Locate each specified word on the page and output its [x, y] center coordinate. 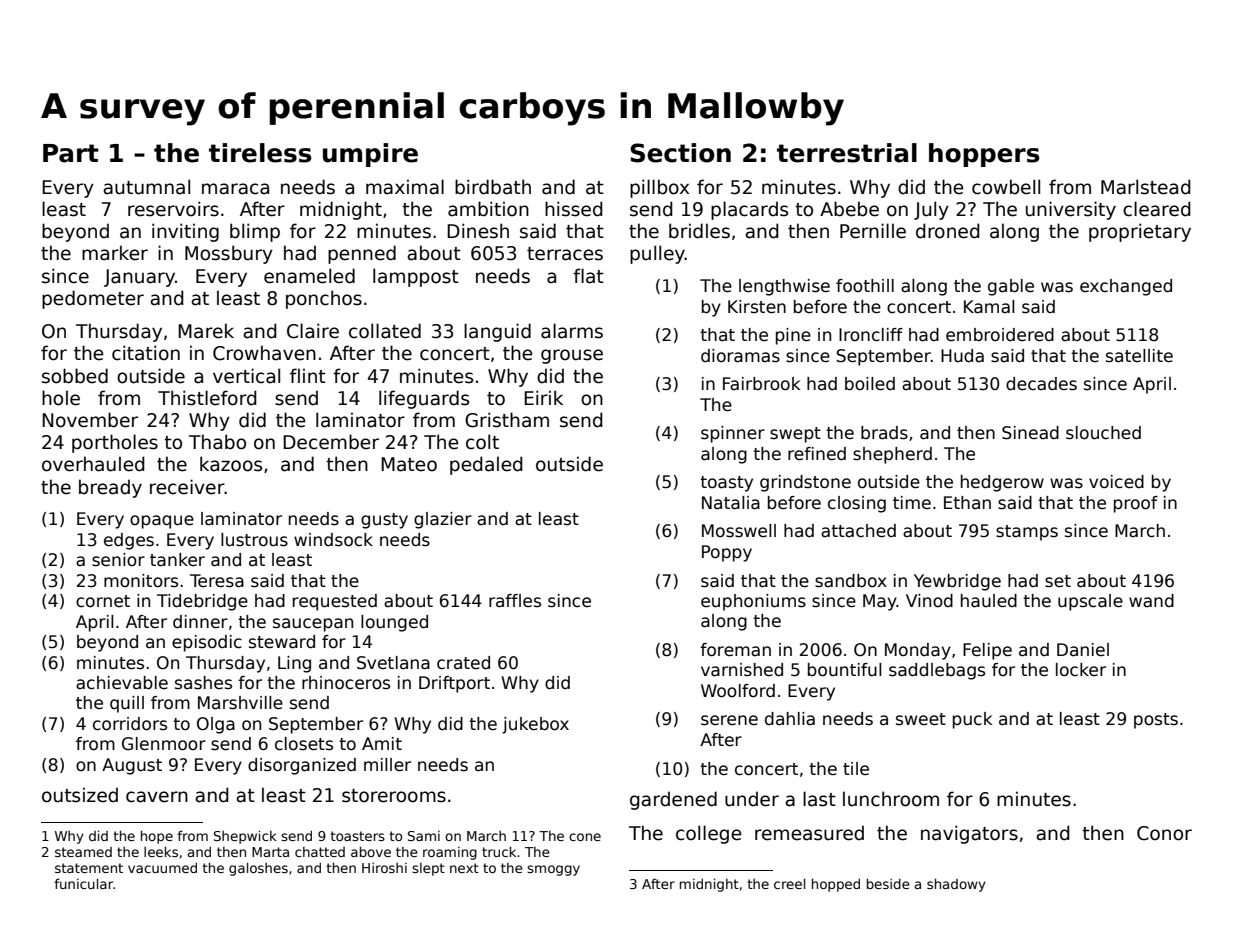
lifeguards [424, 399]
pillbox [659, 188]
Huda [962, 356]
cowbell [1006, 187]
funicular [83, 883]
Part [71, 153]
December [331, 442]
